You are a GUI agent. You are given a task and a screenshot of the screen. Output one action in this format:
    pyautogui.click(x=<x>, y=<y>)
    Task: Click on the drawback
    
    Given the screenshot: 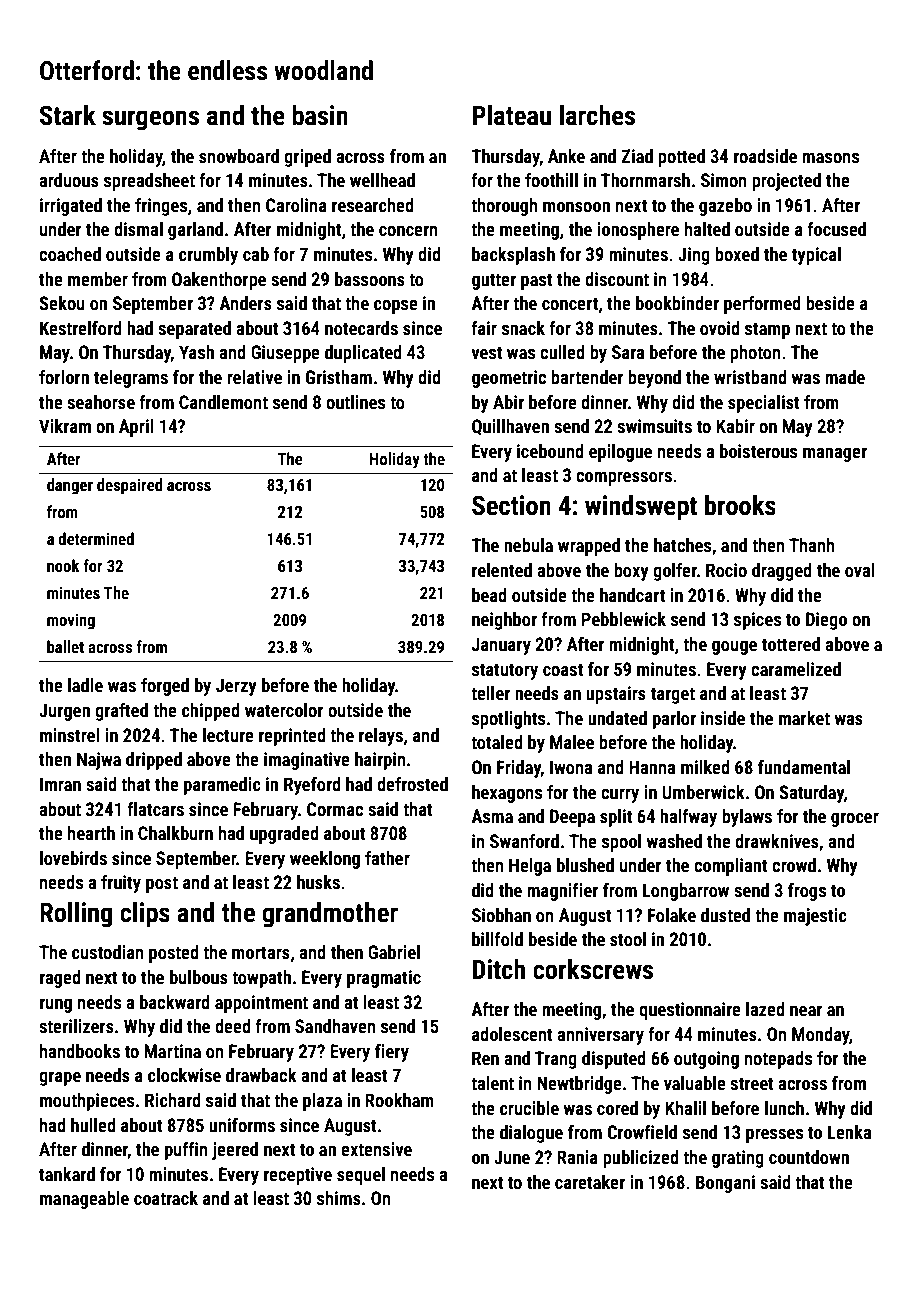 What is the action you would take?
    pyautogui.click(x=261, y=1075)
